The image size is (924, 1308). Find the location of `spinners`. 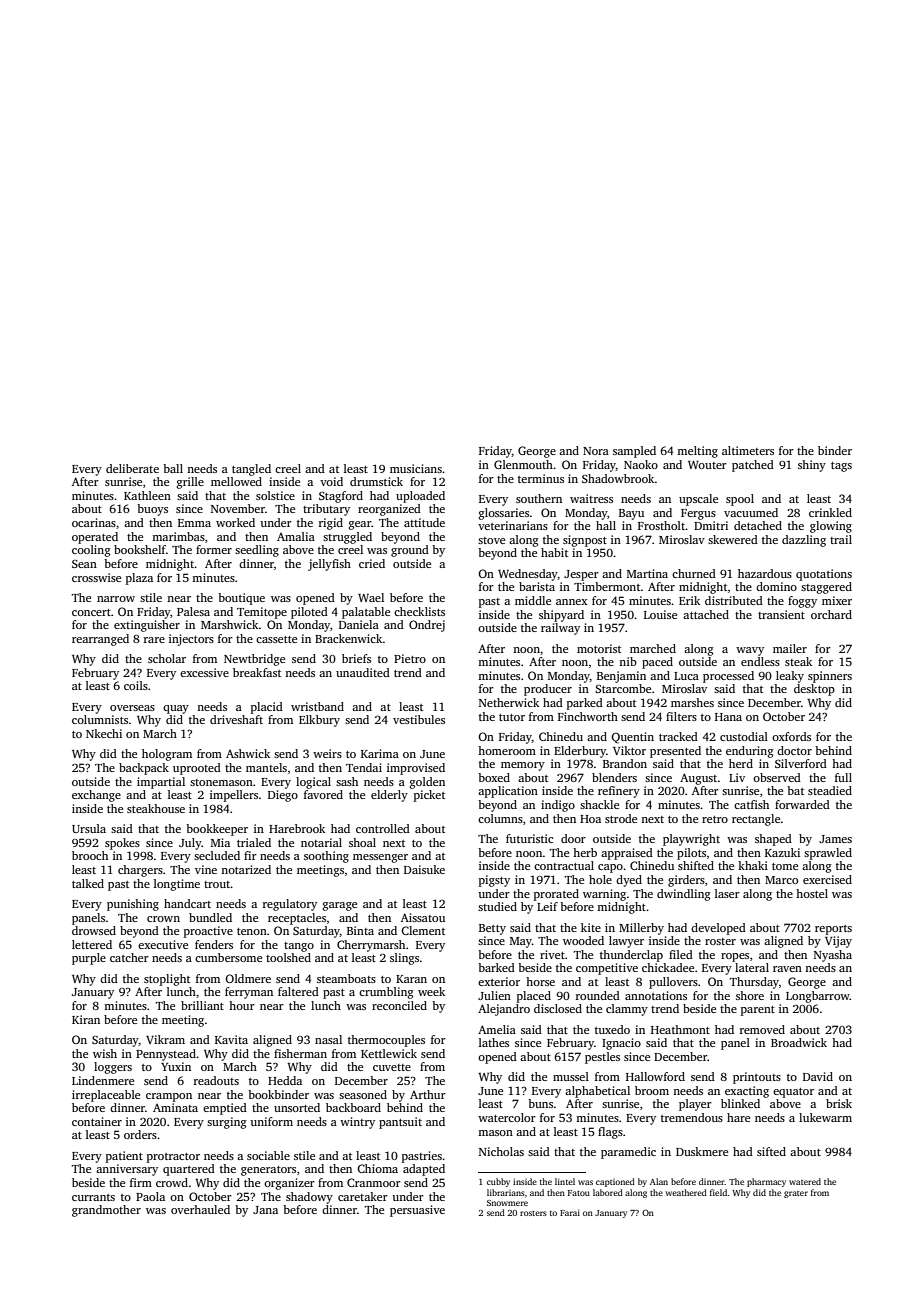

spinners is located at coordinates (830, 677).
